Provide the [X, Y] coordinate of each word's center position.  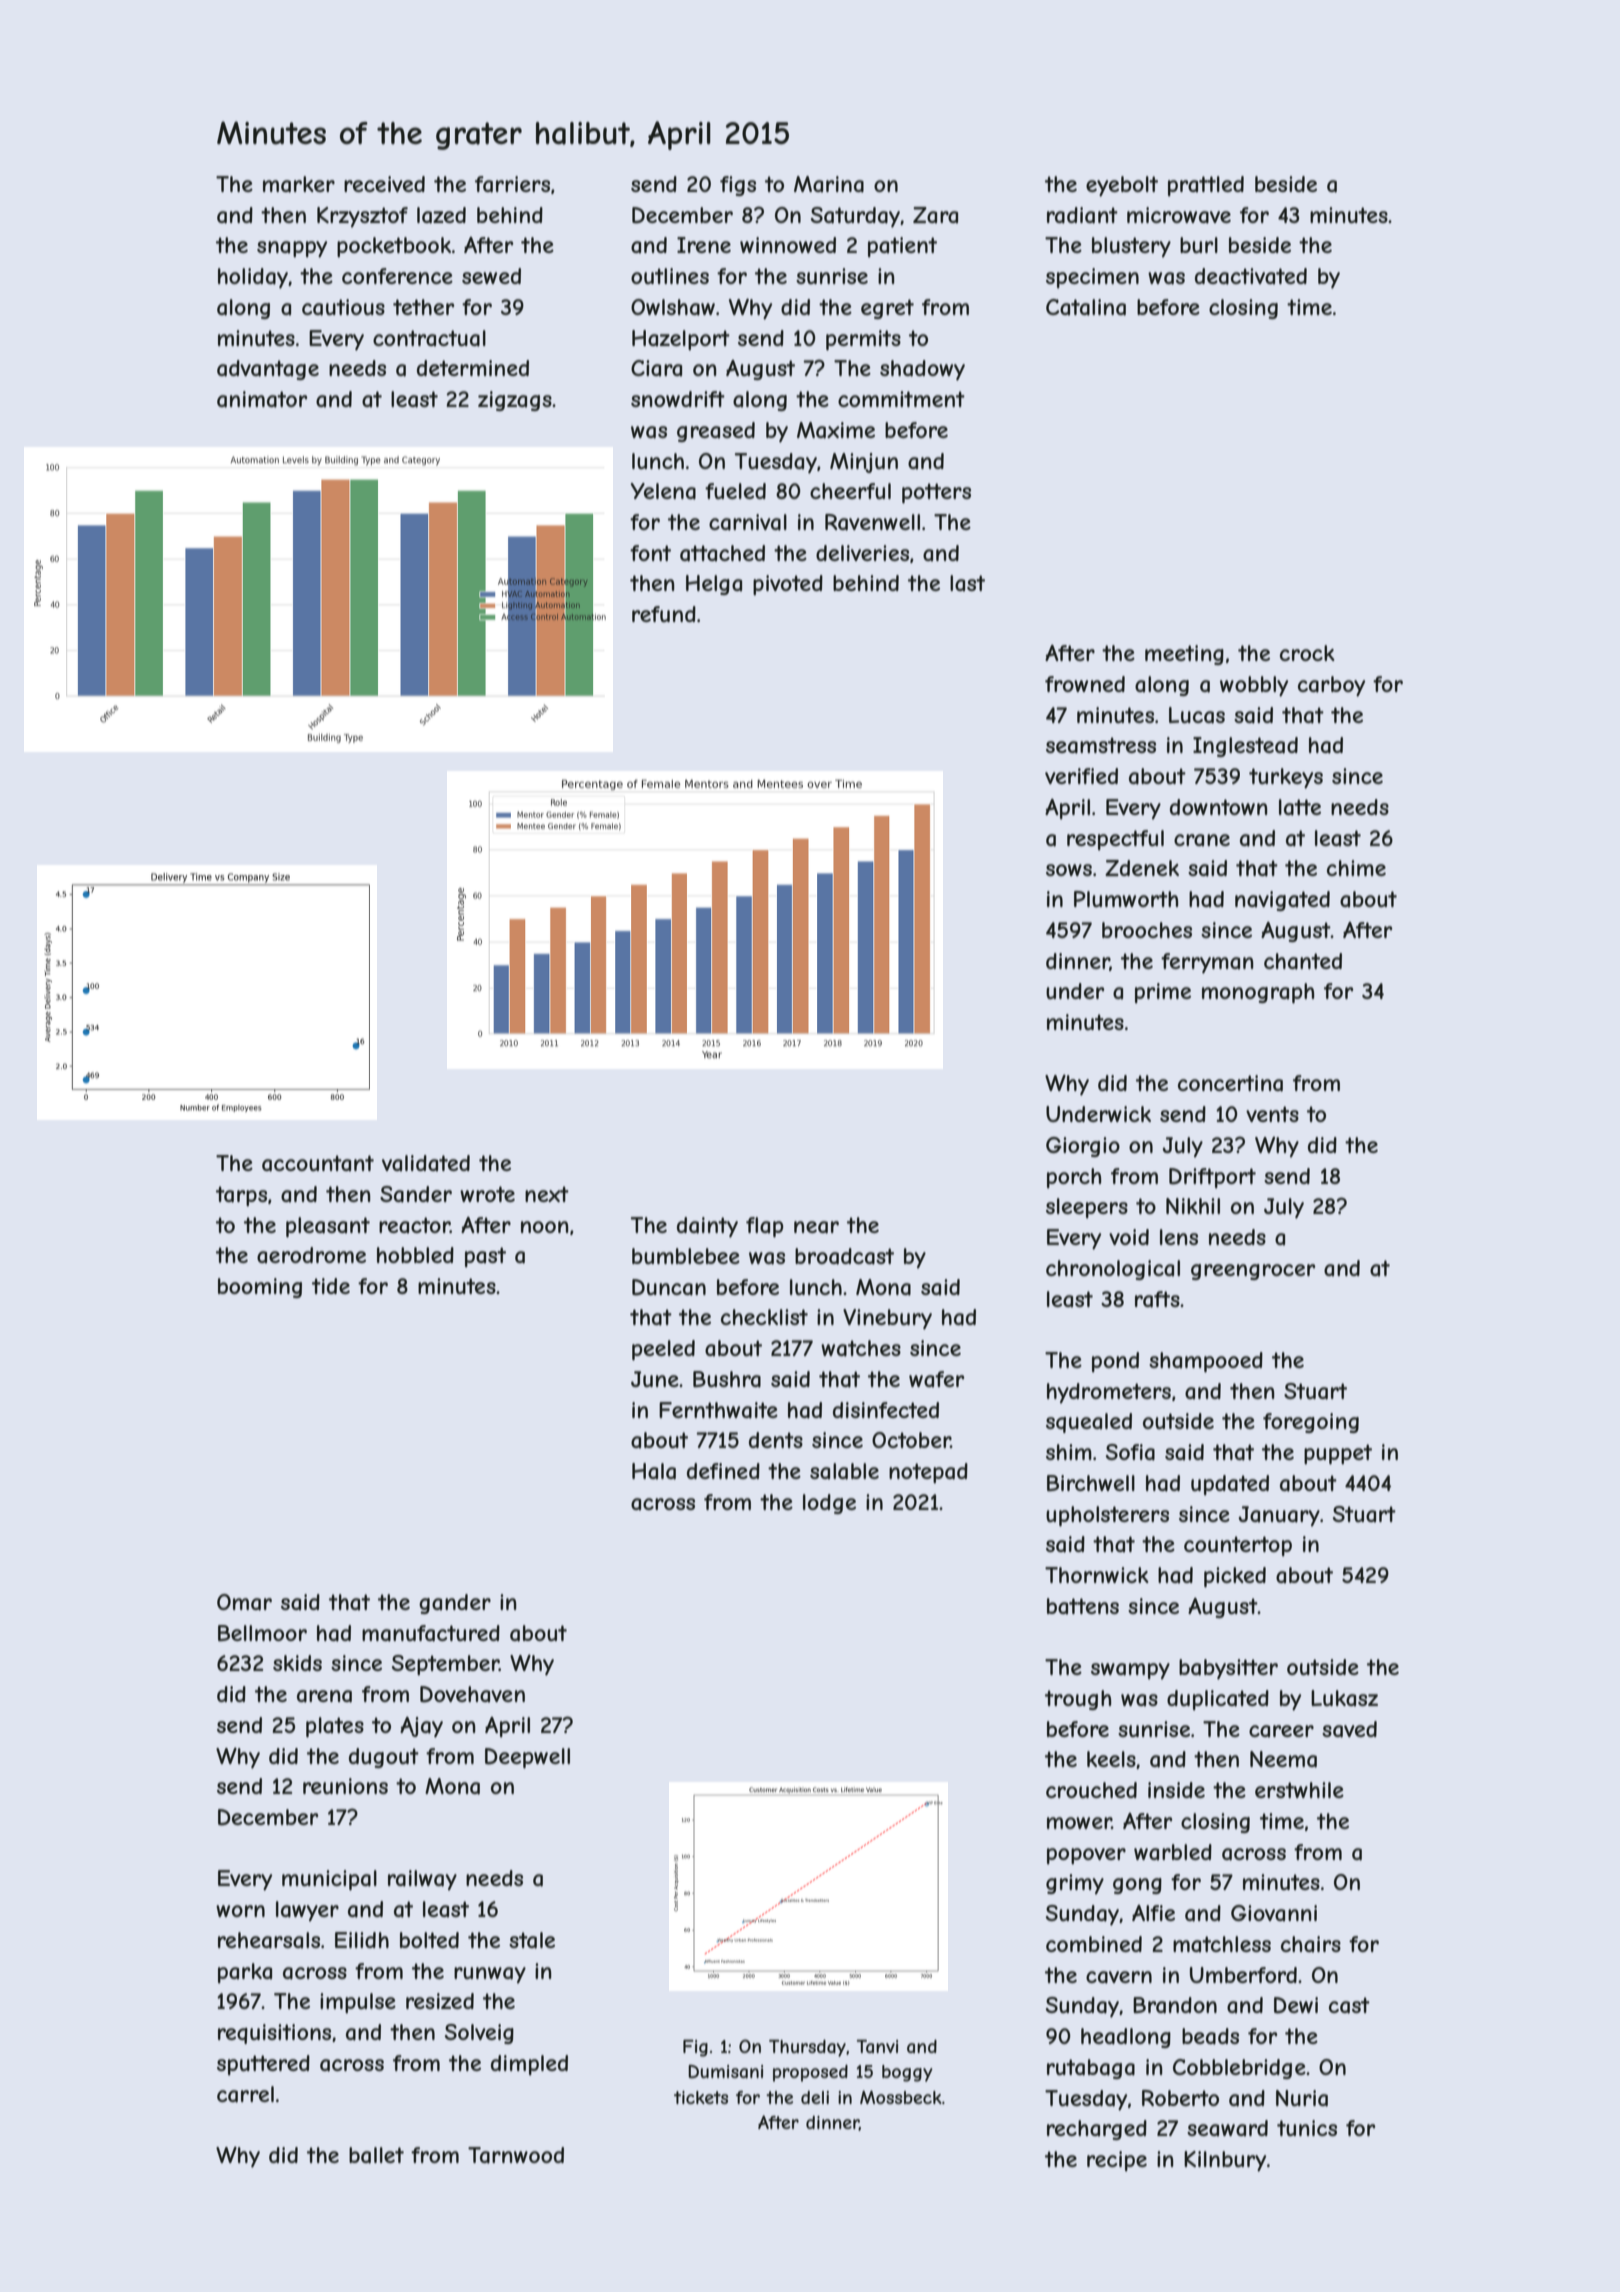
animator [262, 399]
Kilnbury [1225, 2161]
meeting [1184, 655]
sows [1069, 870]
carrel [245, 2094]
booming [260, 1288]
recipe [1117, 2161]
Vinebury [887, 1319]
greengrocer [1253, 1272]
